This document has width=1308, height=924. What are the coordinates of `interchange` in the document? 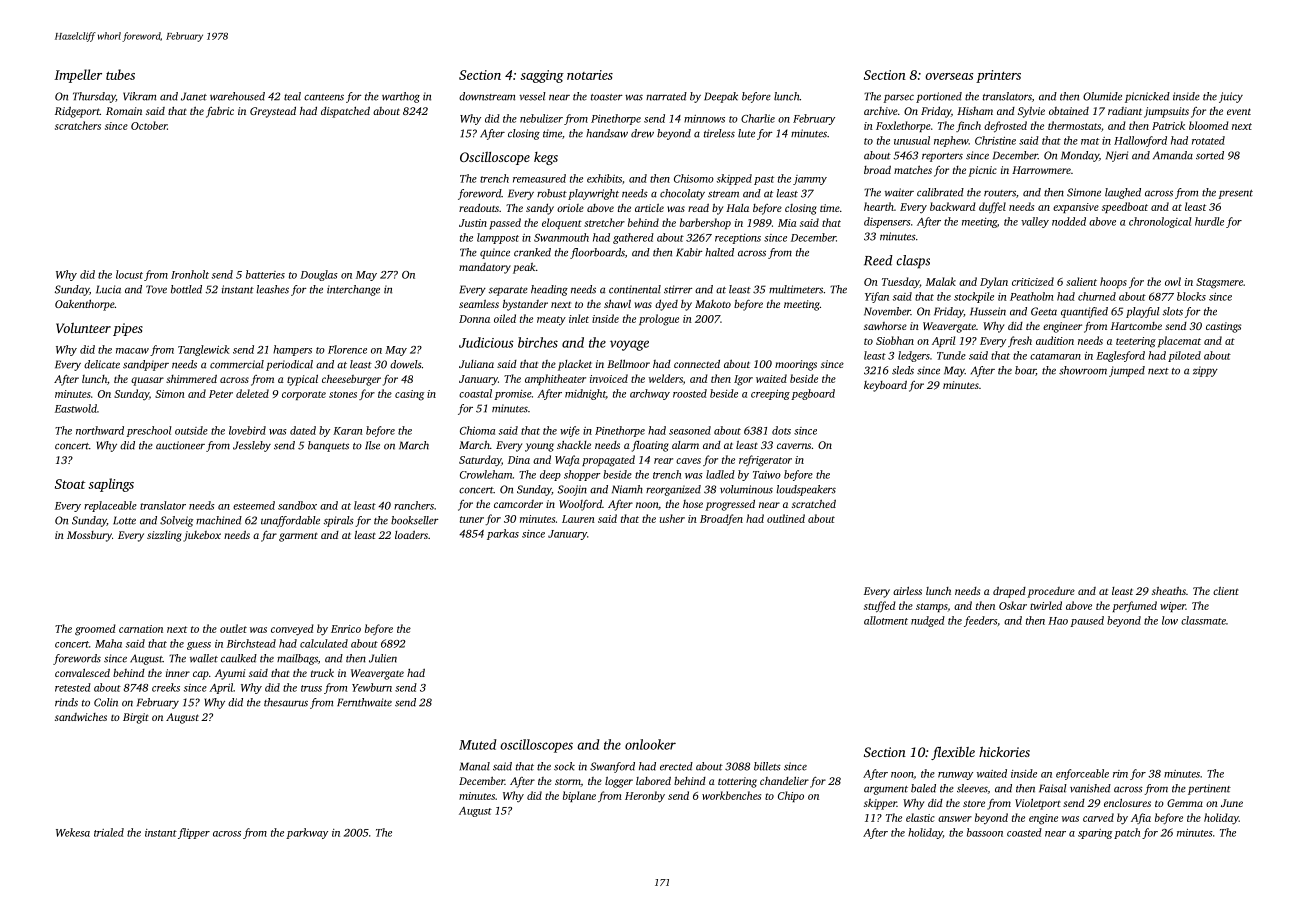 It's located at (353, 290).
